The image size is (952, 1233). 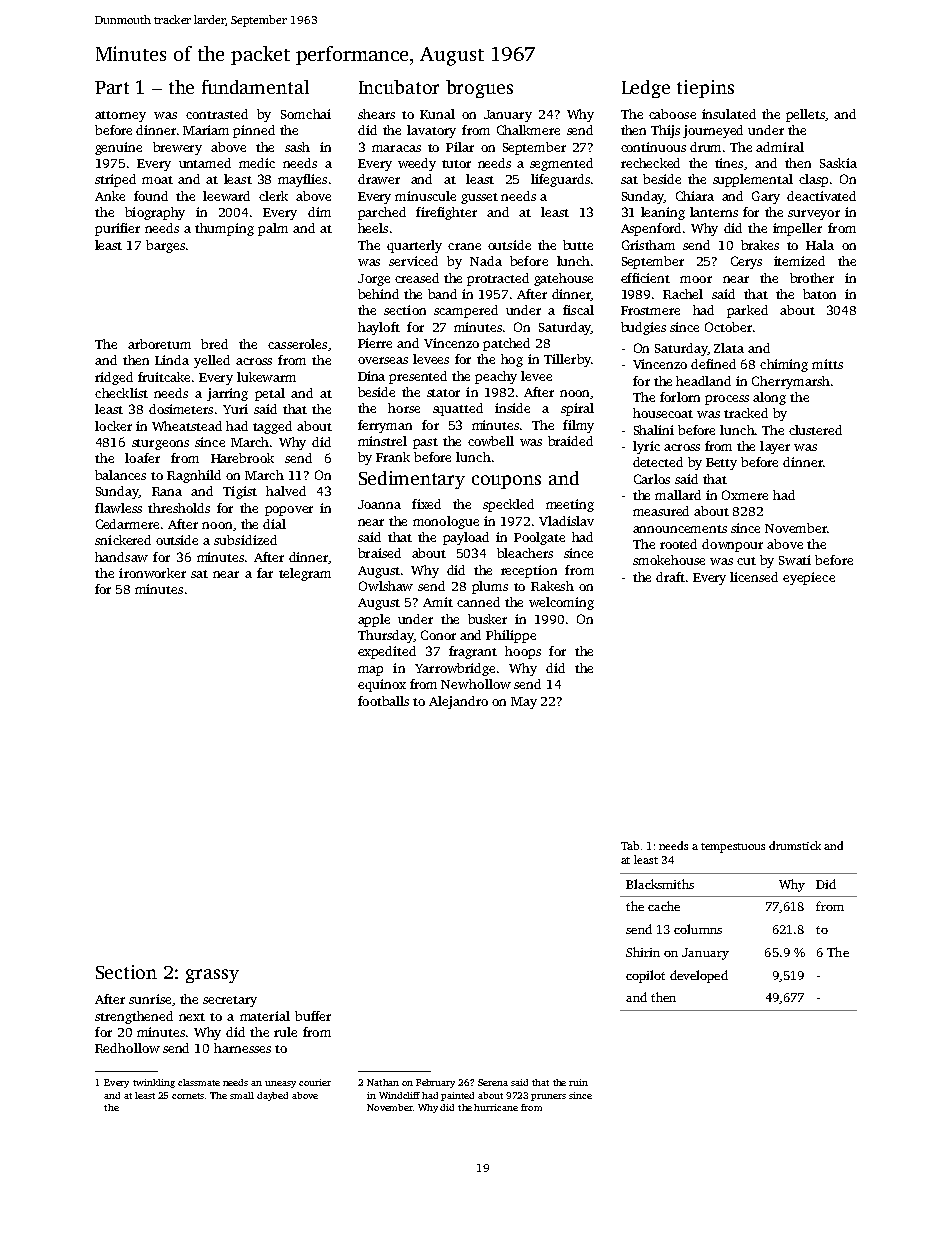 What do you see at coordinates (374, 280) in the page?
I see `Jorge` at bounding box center [374, 280].
